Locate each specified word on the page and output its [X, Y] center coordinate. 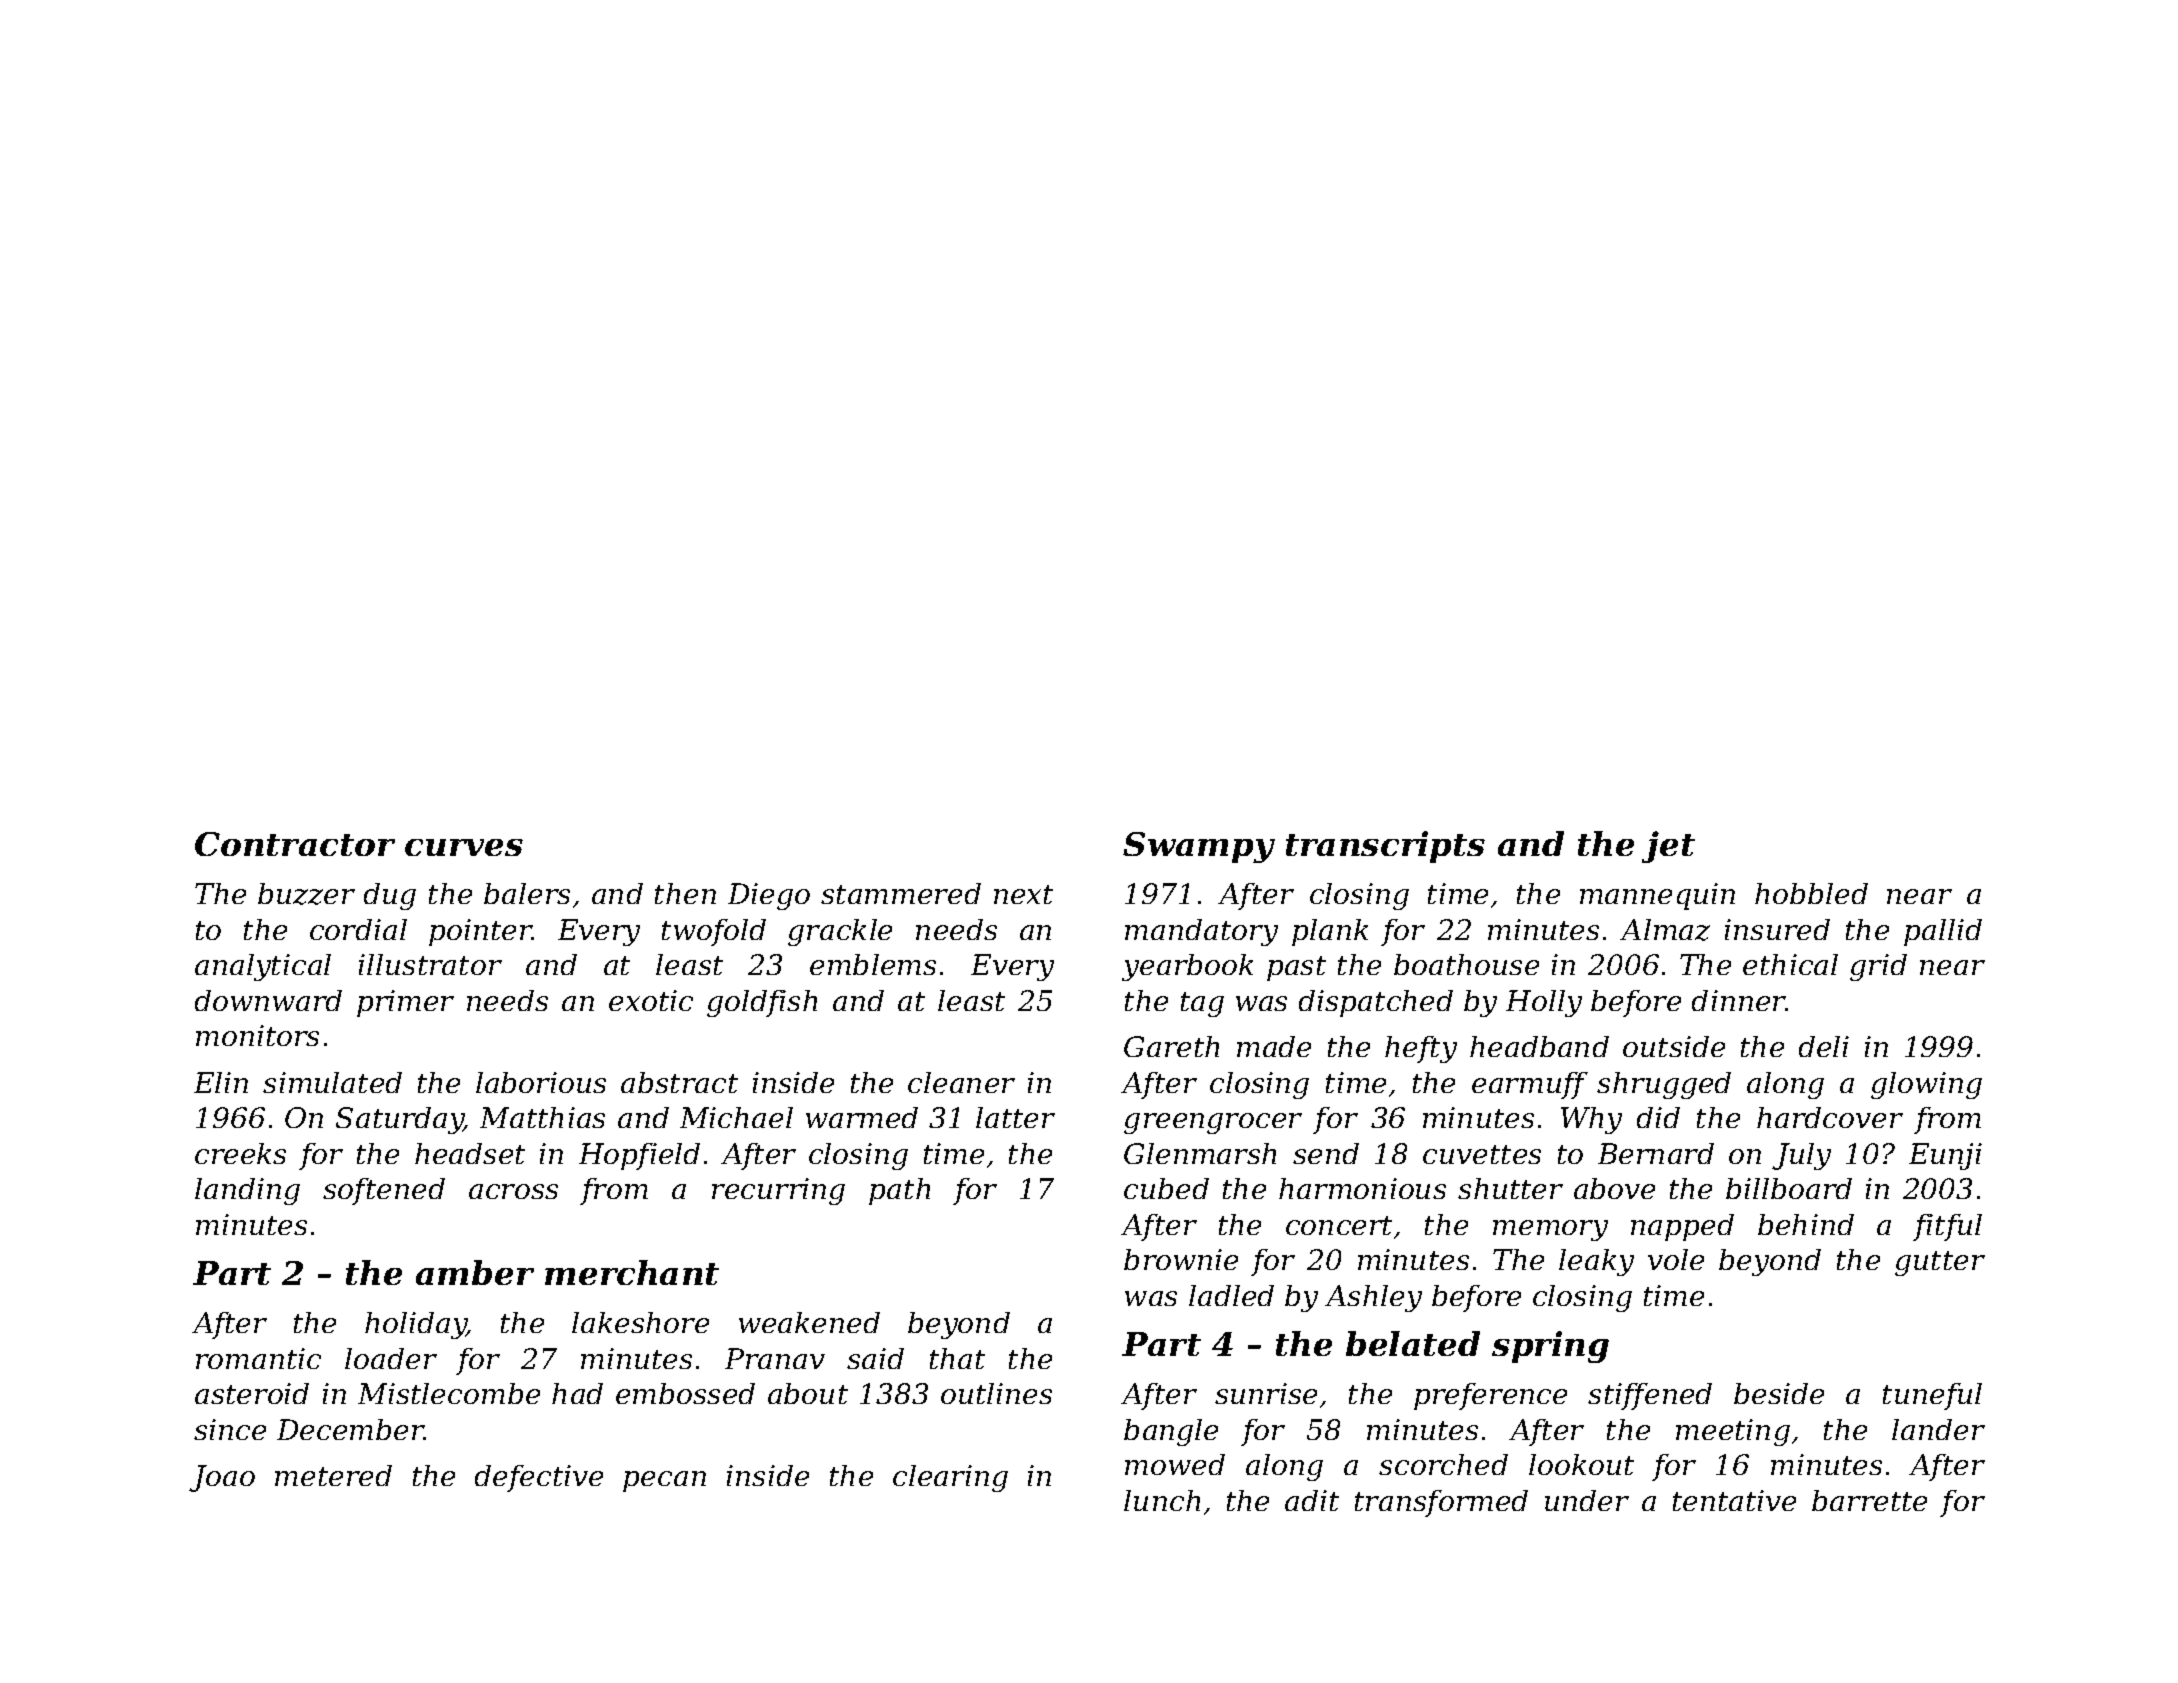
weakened [809, 1322]
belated [1413, 1343]
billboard [1789, 1188]
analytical [263, 967]
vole [1676, 1259]
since [230, 1429]
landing [247, 1191]
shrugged [1664, 1085]
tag [1202, 1004]
